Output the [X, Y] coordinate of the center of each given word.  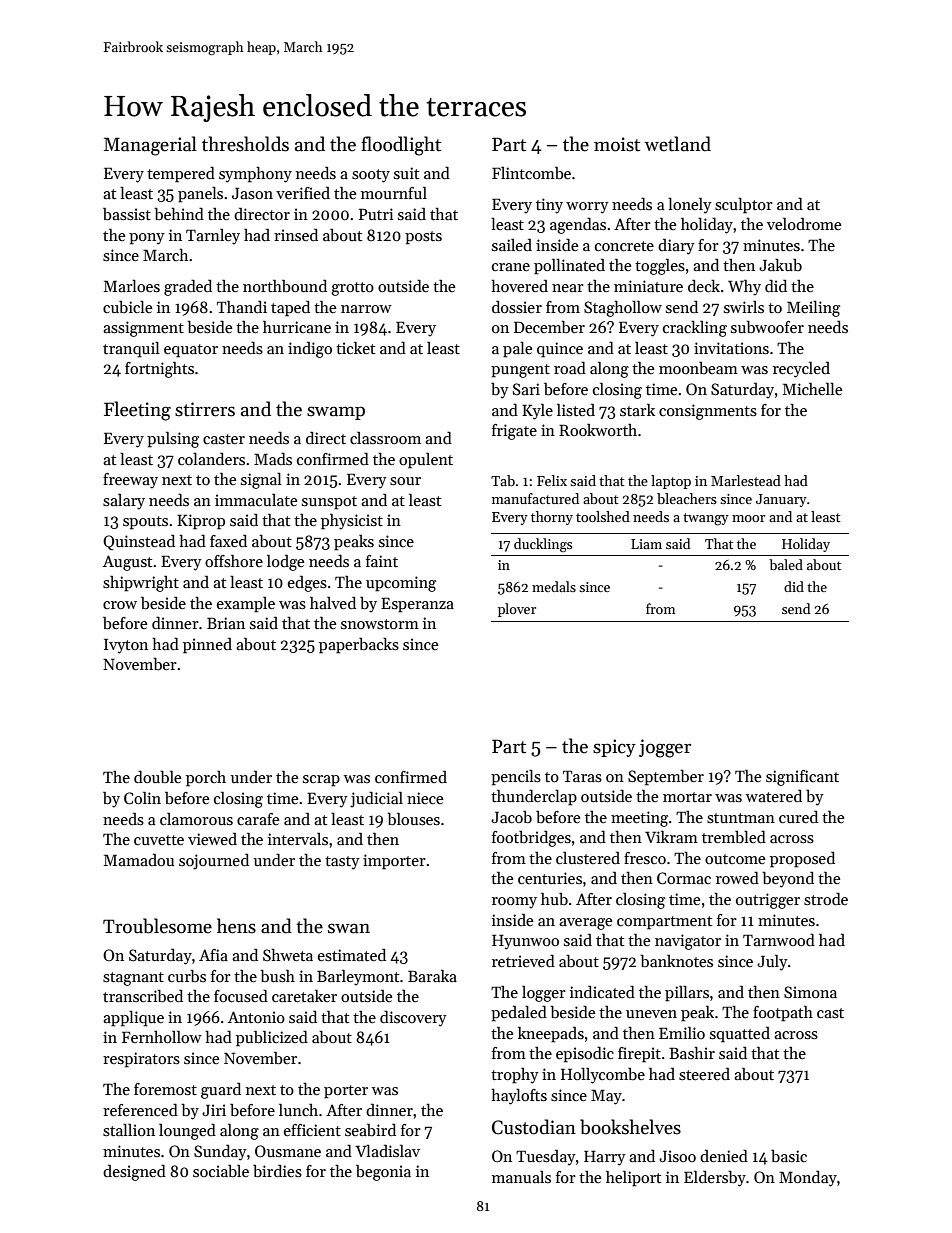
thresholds [245, 144]
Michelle [812, 389]
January [781, 500]
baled [786, 564]
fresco [645, 858]
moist [617, 144]
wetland [677, 144]
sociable [221, 1170]
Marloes [132, 286]
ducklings [543, 545]
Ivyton [126, 646]
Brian [226, 623]
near [568, 288]
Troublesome [157, 926]
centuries [550, 878]
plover [517, 610]
